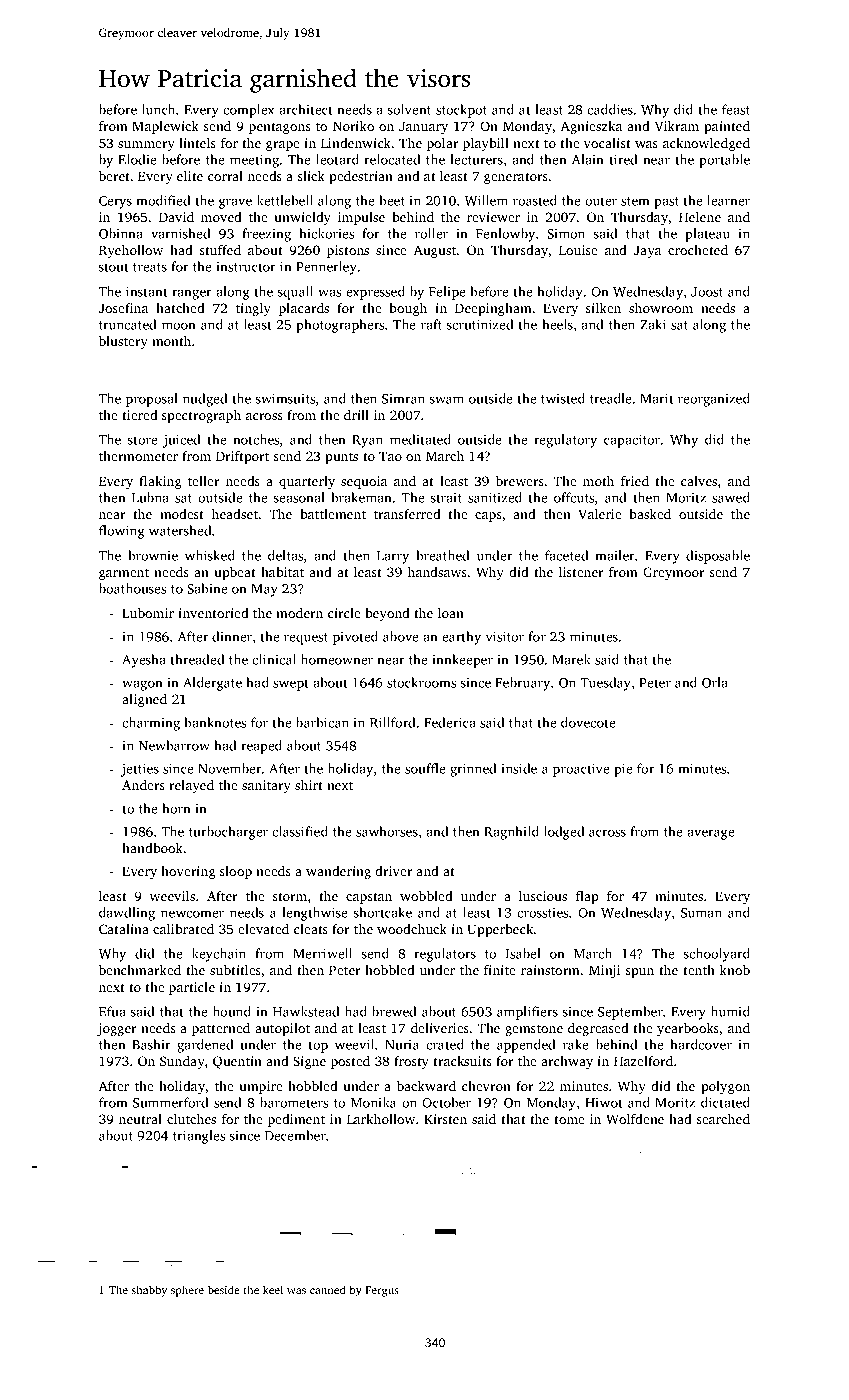 This screenshot has width=849, height=1400. What do you see at coordinates (701, 913) in the screenshot?
I see `Suman` at bounding box center [701, 913].
